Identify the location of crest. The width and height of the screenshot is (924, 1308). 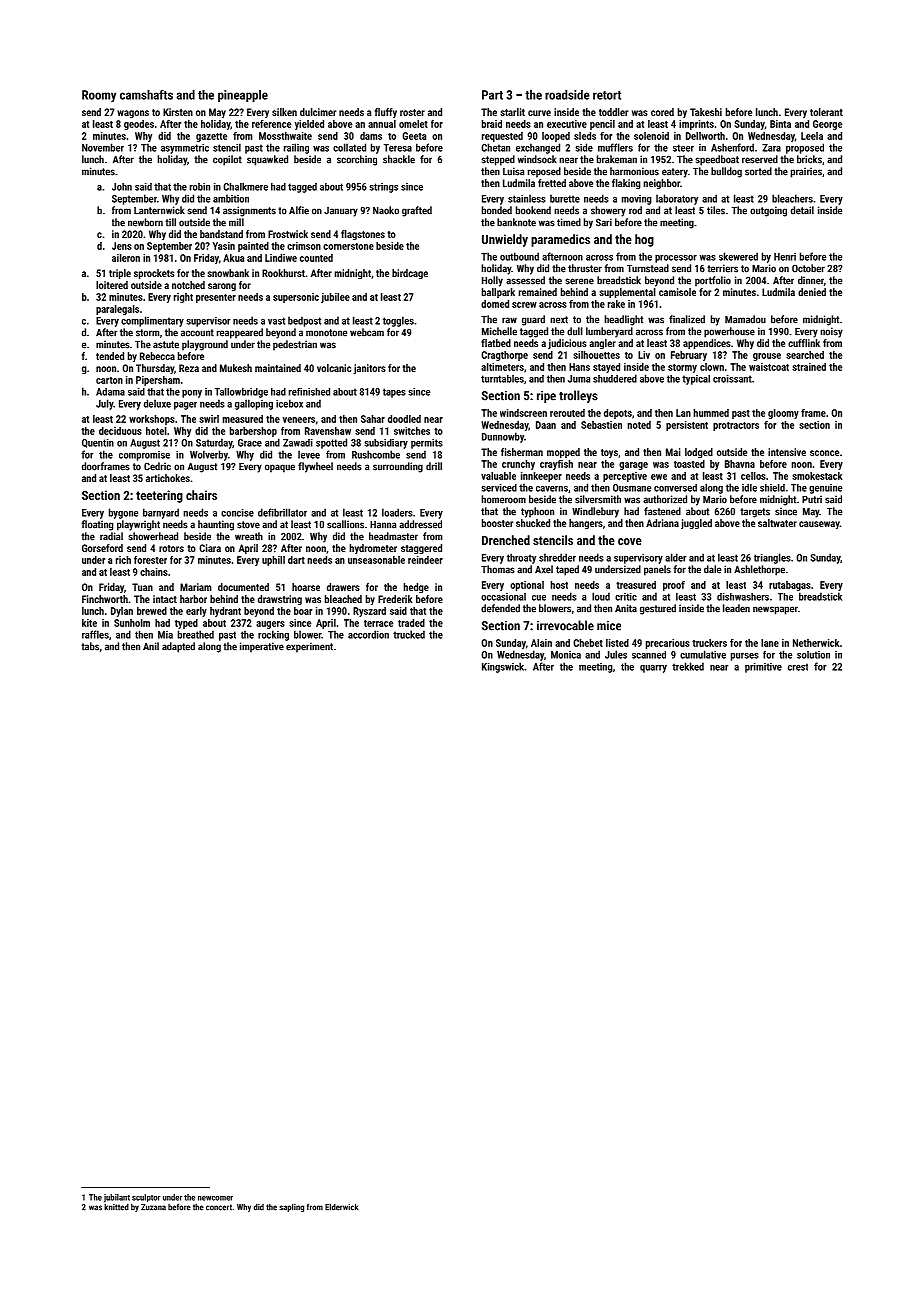
(798, 667).
